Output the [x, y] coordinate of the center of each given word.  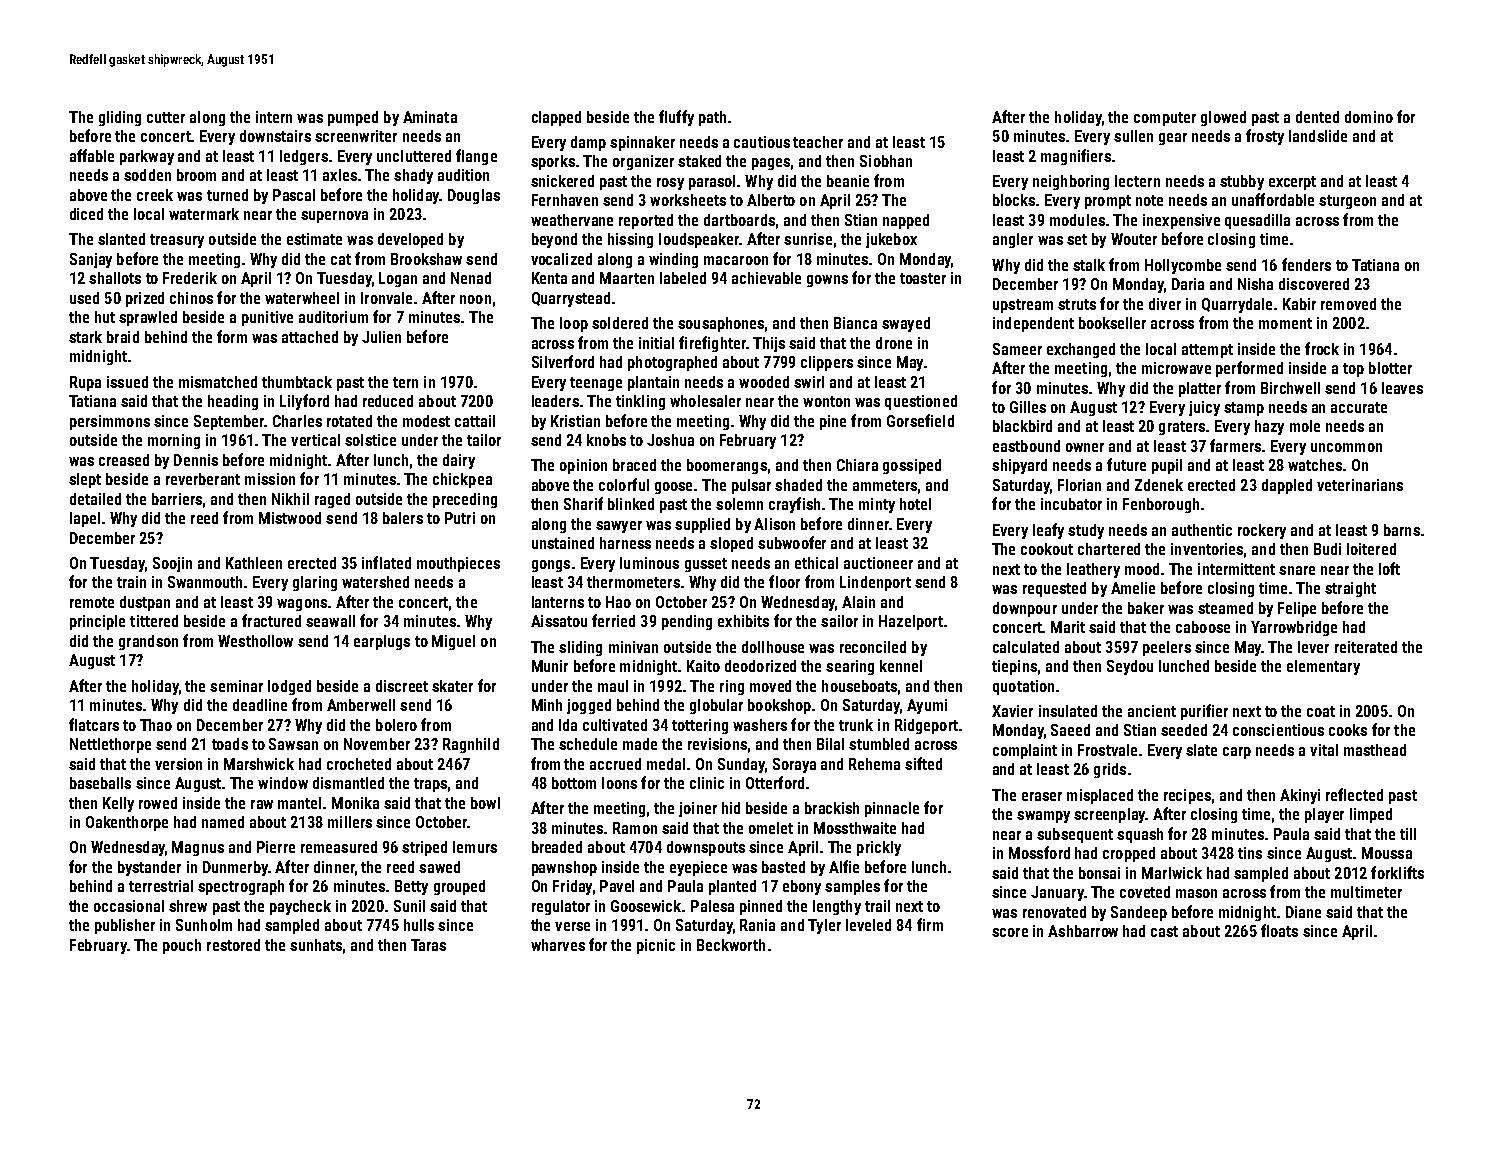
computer [1165, 119]
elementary [1323, 667]
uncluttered [414, 156]
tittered [154, 621]
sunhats [316, 945]
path [712, 118]
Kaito [703, 666]
